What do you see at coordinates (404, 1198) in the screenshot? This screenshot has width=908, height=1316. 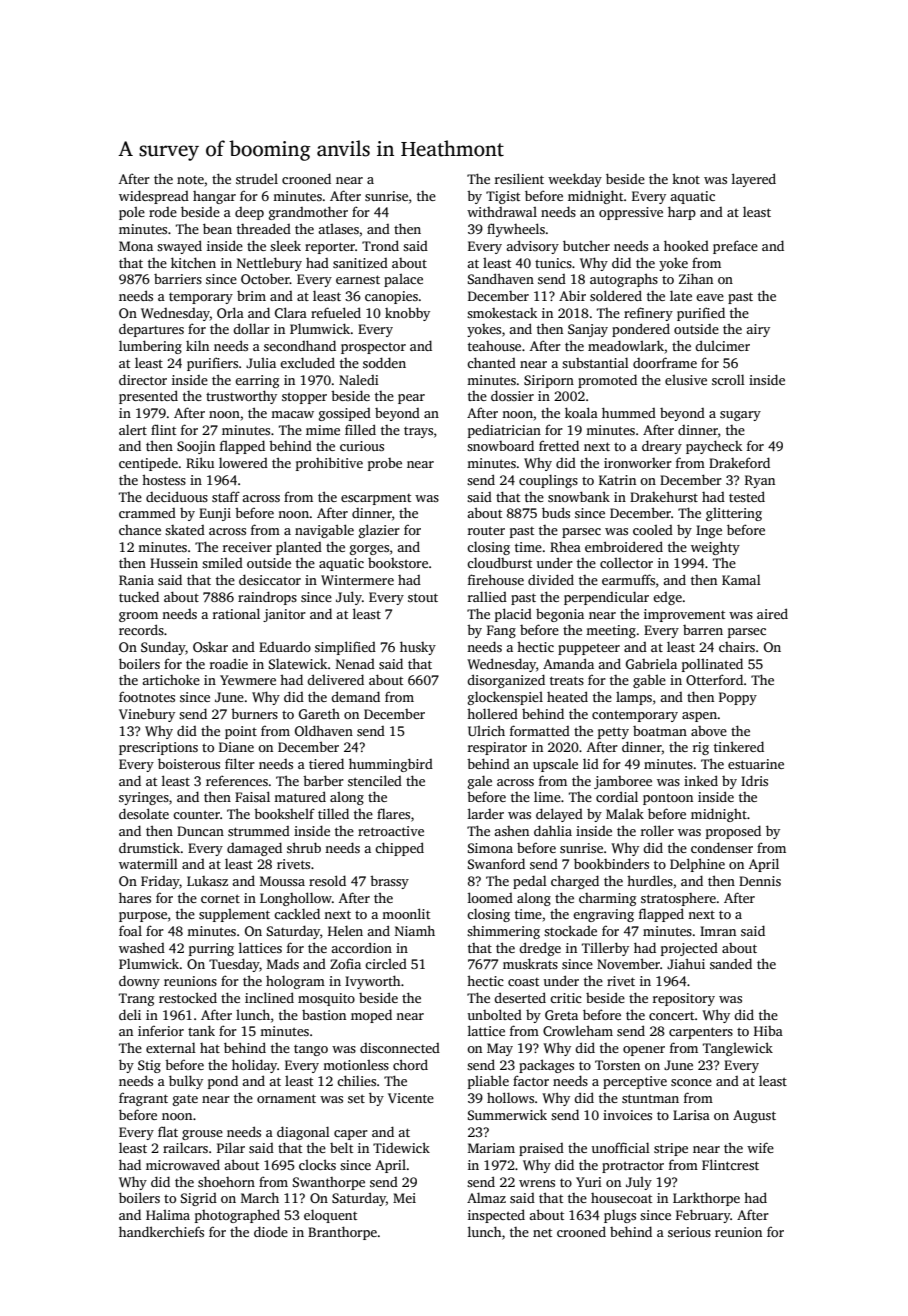 I see `Mei` at bounding box center [404, 1198].
